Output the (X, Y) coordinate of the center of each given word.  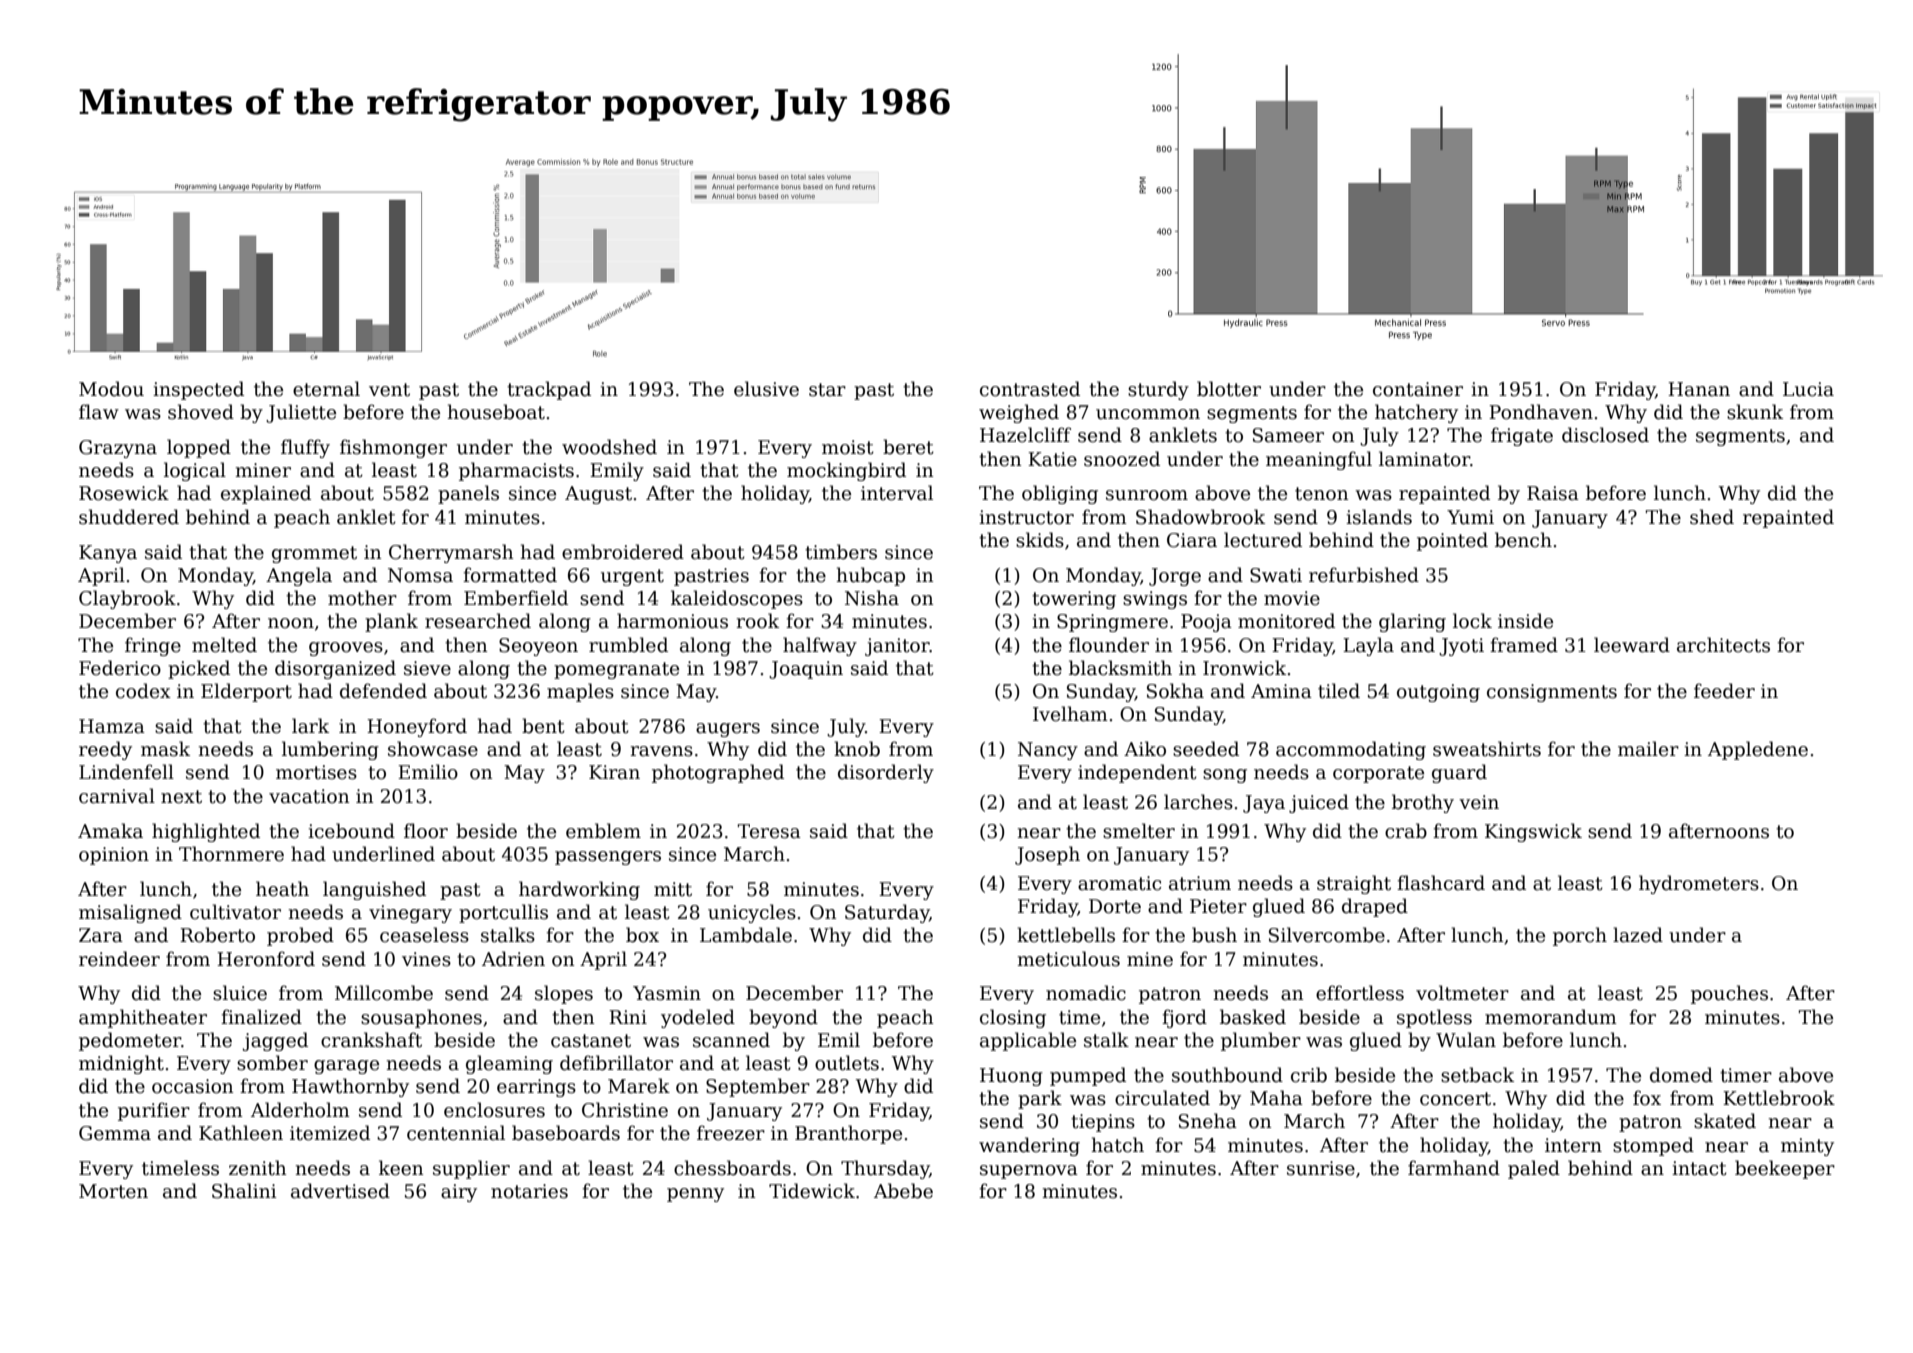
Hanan (1699, 389)
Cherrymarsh (451, 553)
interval (897, 493)
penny (695, 1195)
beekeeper (1785, 1169)
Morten (113, 1191)
